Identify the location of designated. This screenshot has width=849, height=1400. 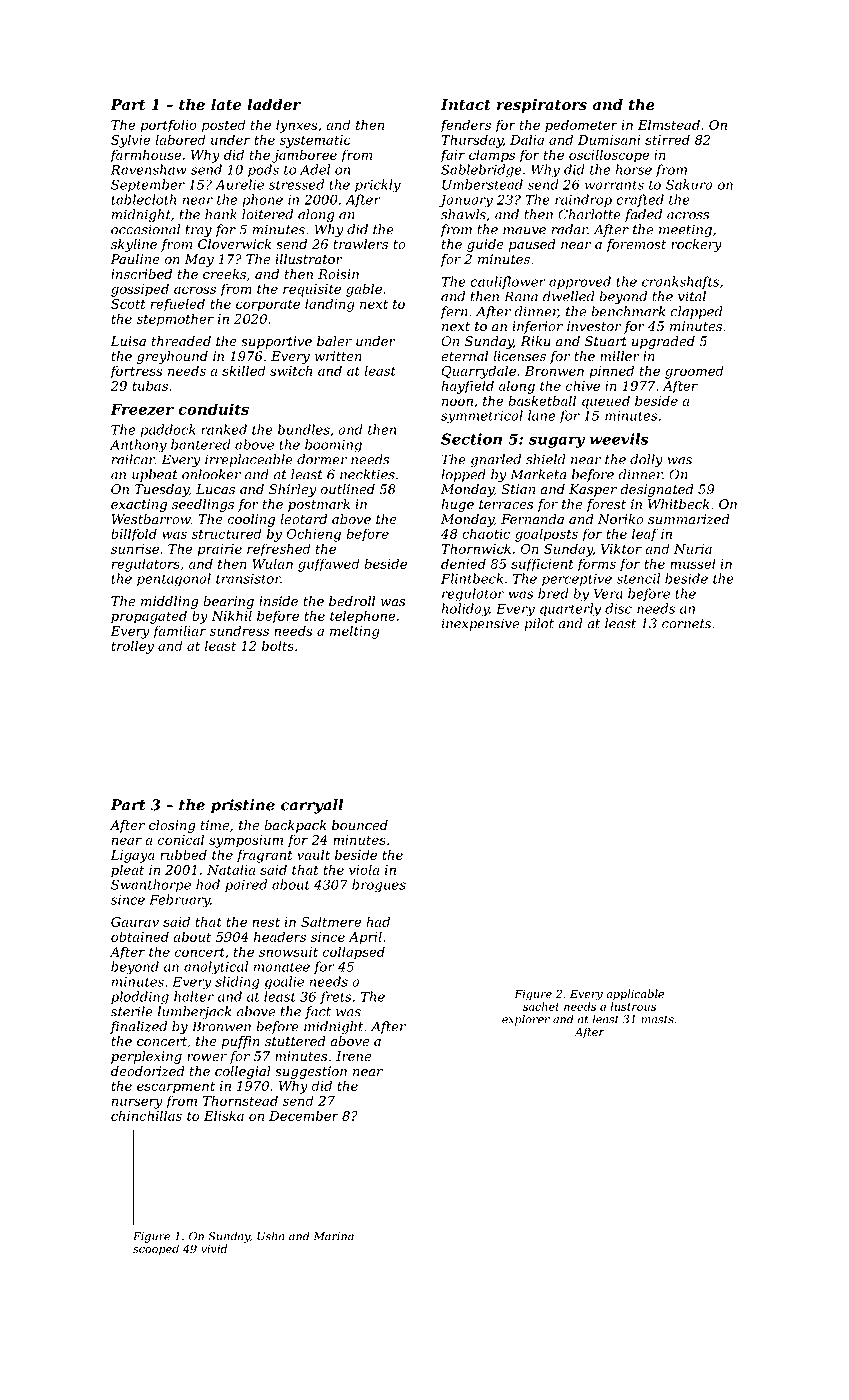
(657, 490).
